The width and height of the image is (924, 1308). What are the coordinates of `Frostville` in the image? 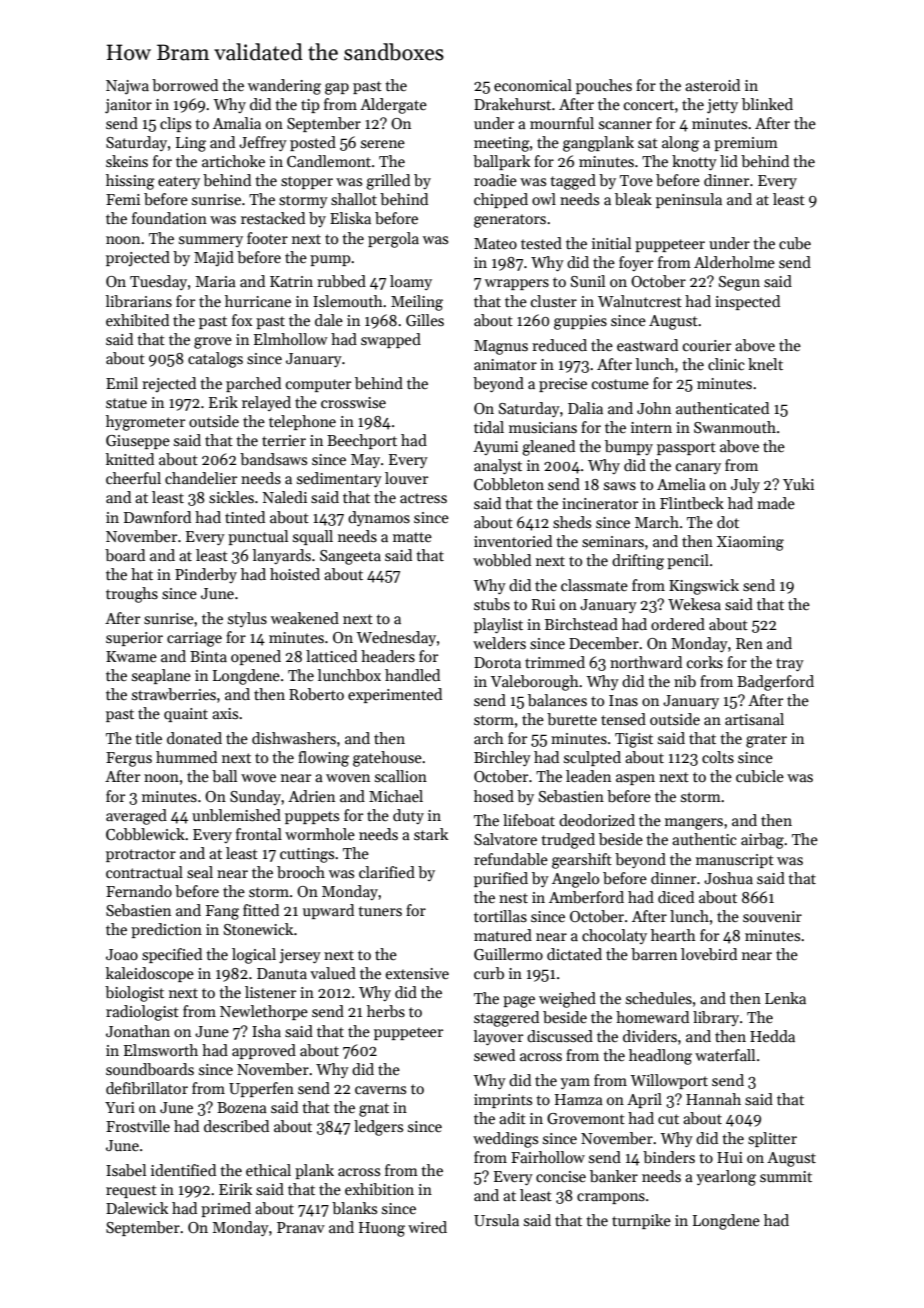 It's located at (138, 1126).
